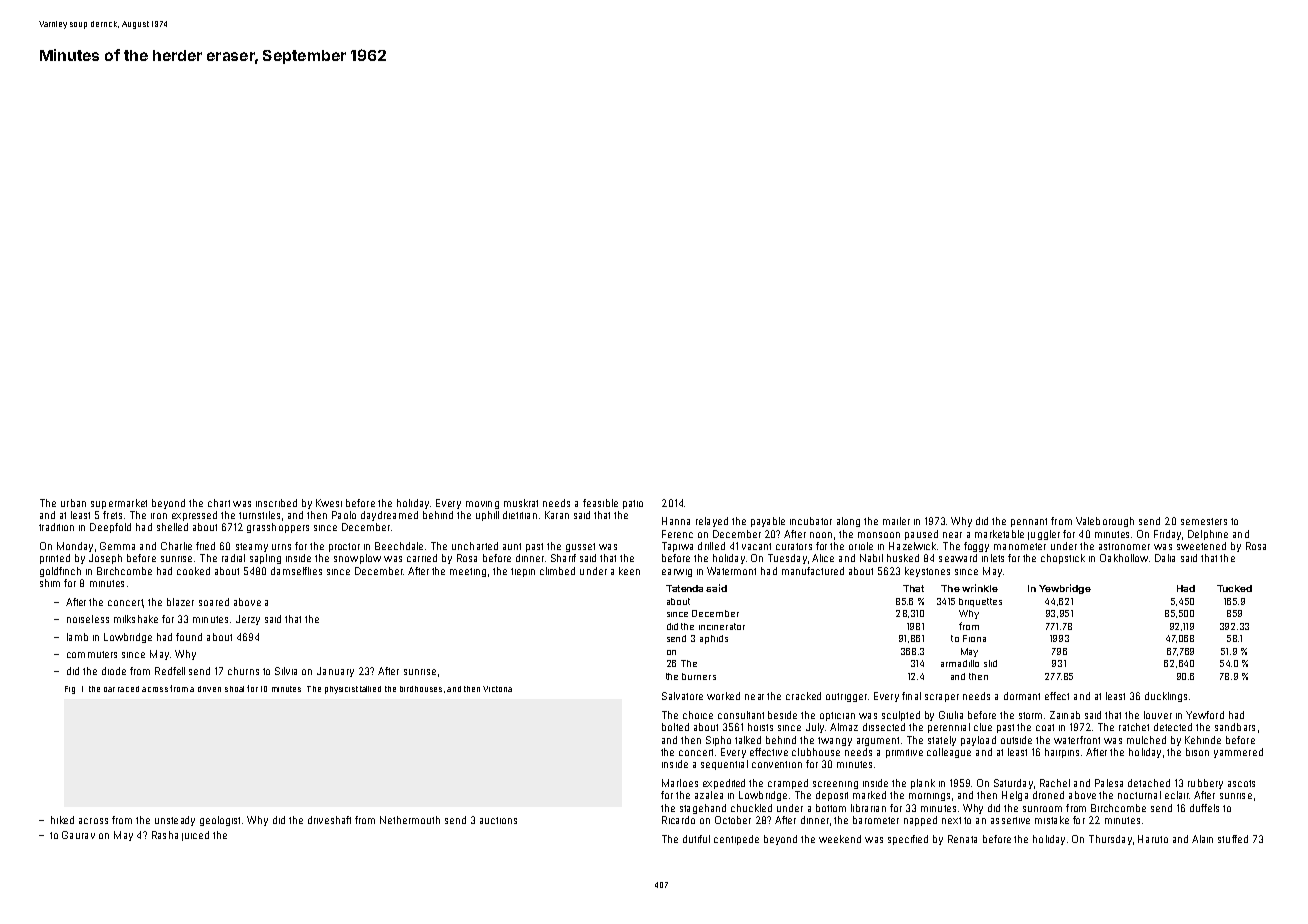 This image has height=924, width=1308. Describe the element at coordinates (344, 515) in the image. I see `Paolo` at that location.
